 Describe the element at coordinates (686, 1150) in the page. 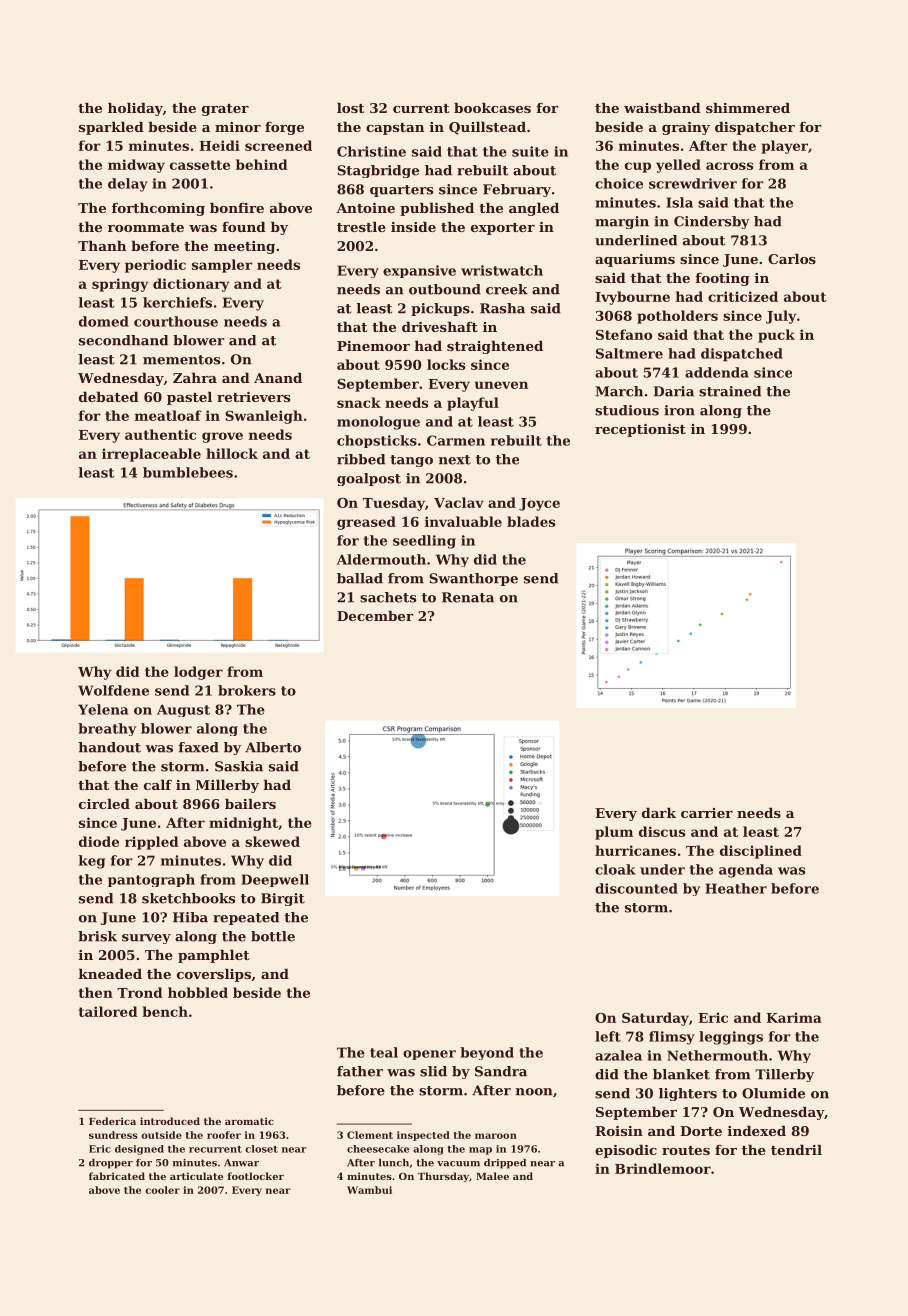

I see `routes` at that location.
